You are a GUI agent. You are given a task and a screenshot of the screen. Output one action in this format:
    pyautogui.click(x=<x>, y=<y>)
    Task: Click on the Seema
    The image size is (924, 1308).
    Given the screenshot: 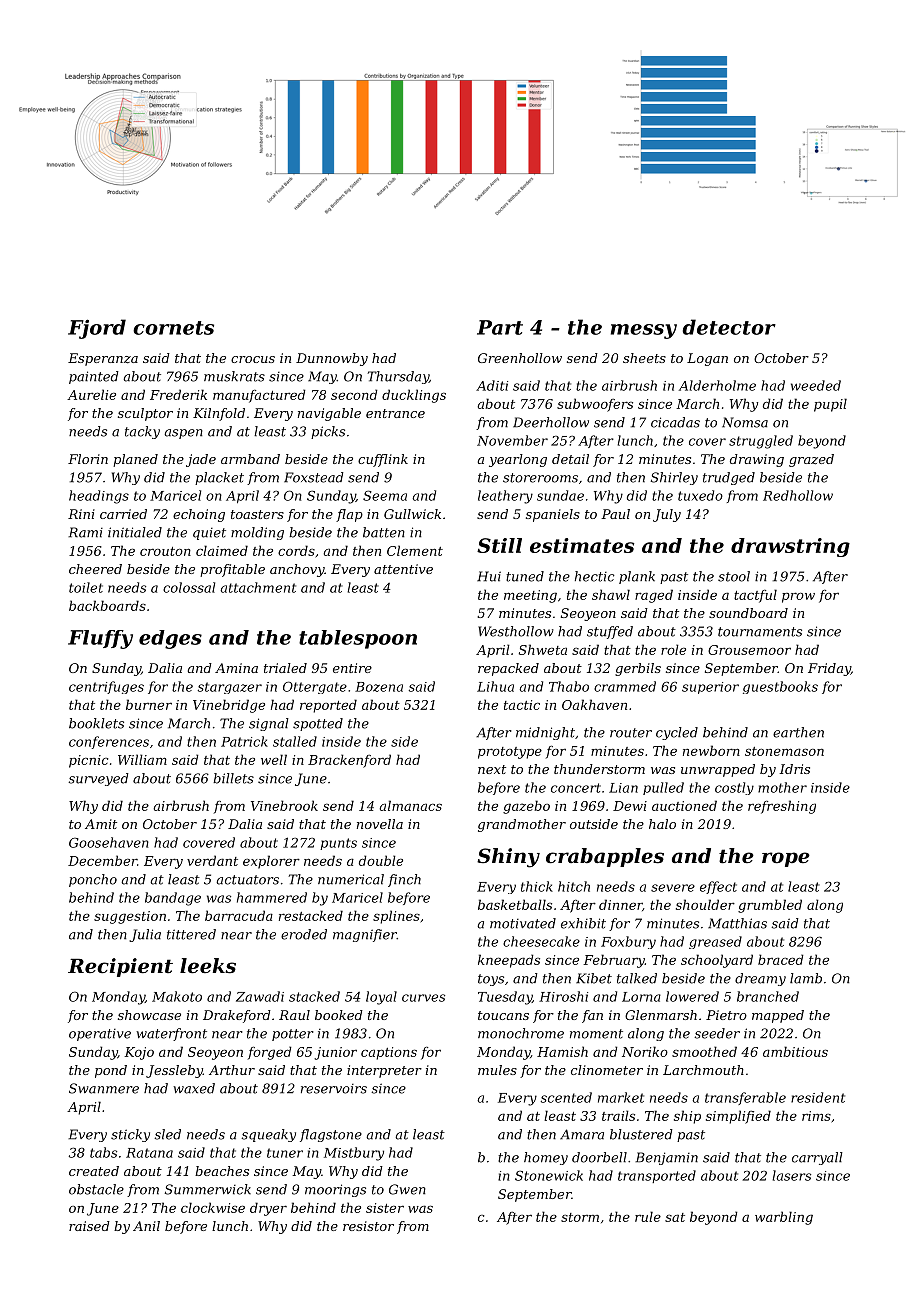 What is the action you would take?
    pyautogui.click(x=385, y=495)
